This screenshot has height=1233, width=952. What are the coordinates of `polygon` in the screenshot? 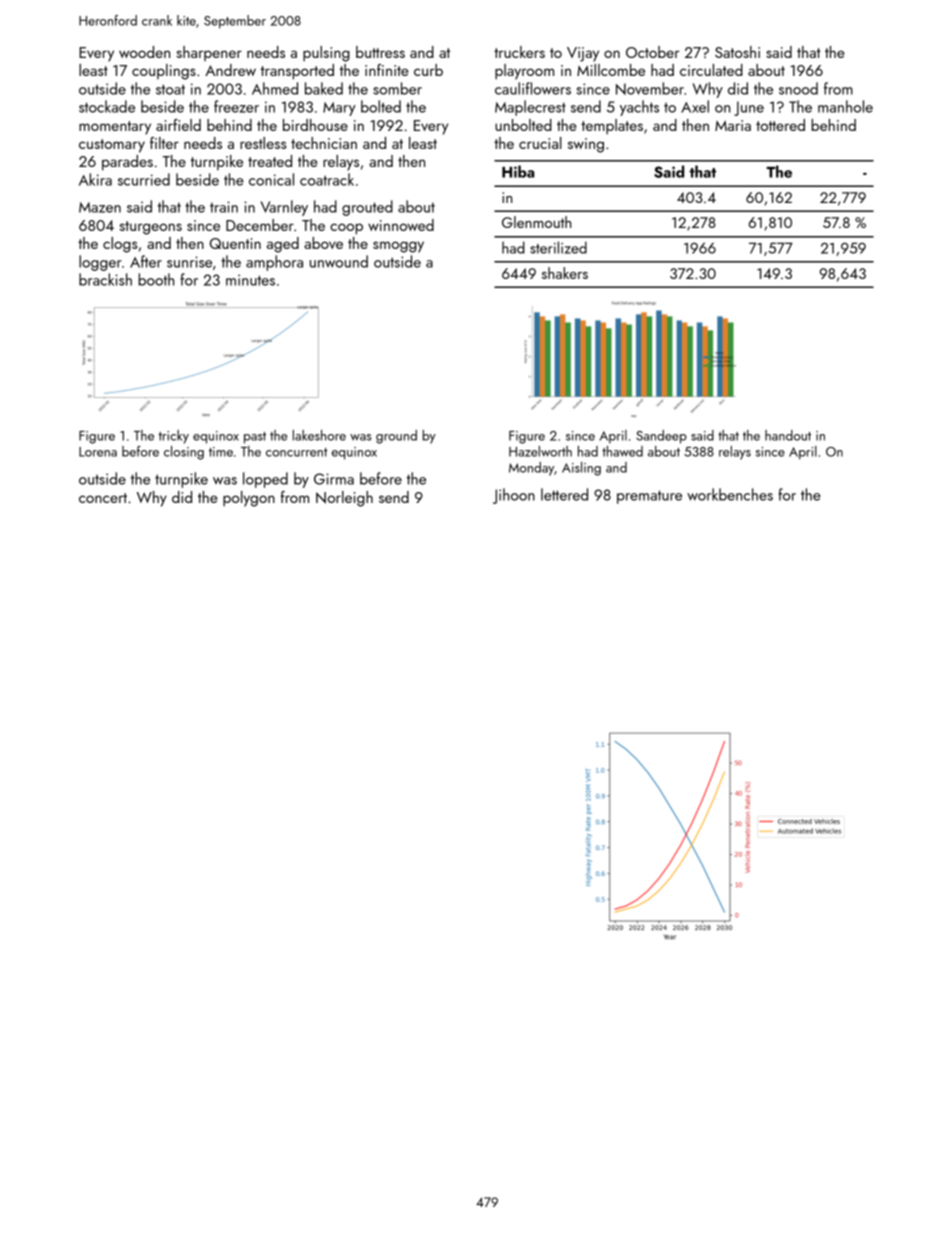 It's located at (249, 499).
